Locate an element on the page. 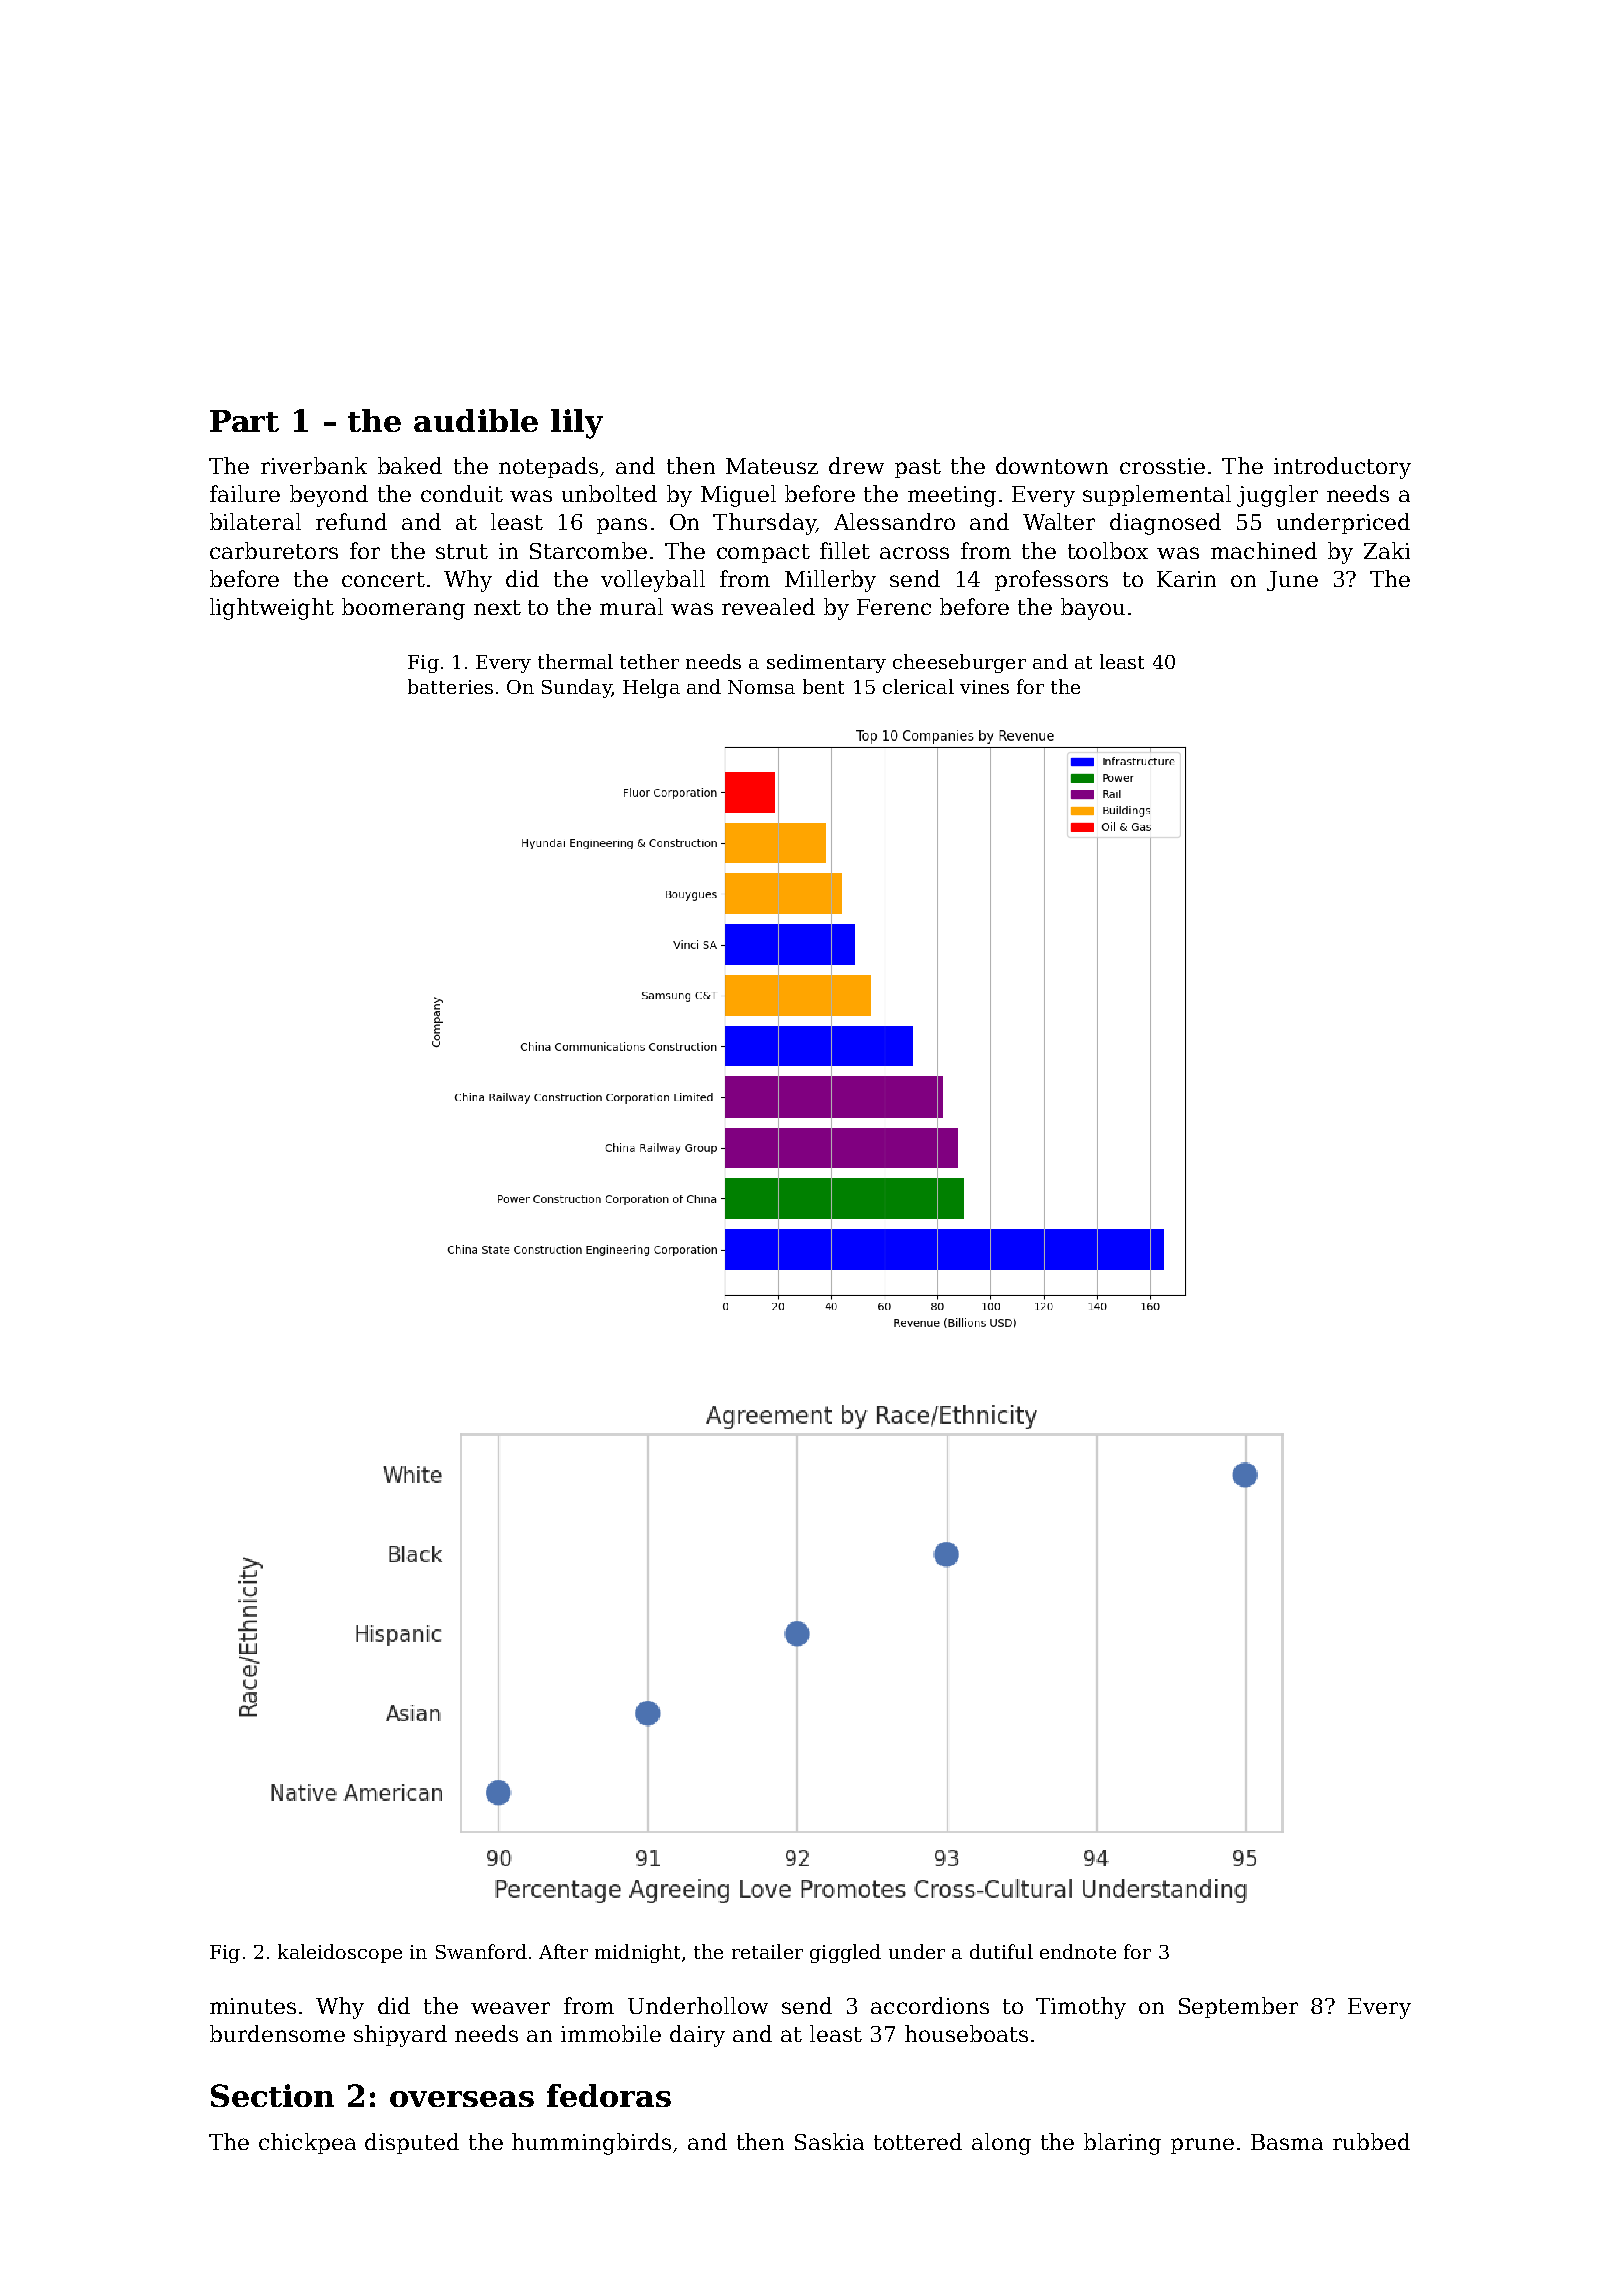 Image resolution: width=1620 pixels, height=2292 pixels. Mateusz is located at coordinates (772, 466).
